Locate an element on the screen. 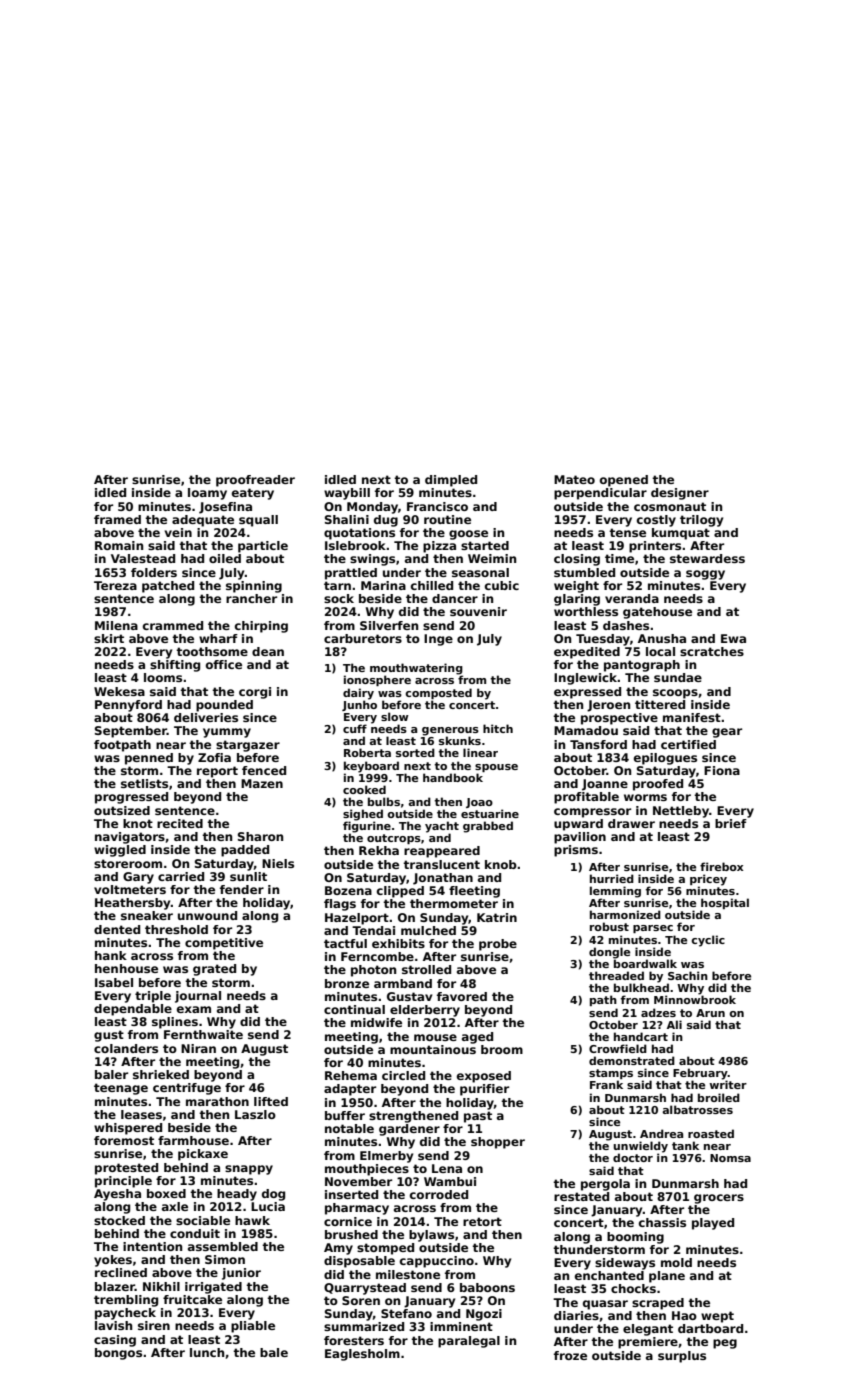  retort is located at coordinates (482, 1221).
